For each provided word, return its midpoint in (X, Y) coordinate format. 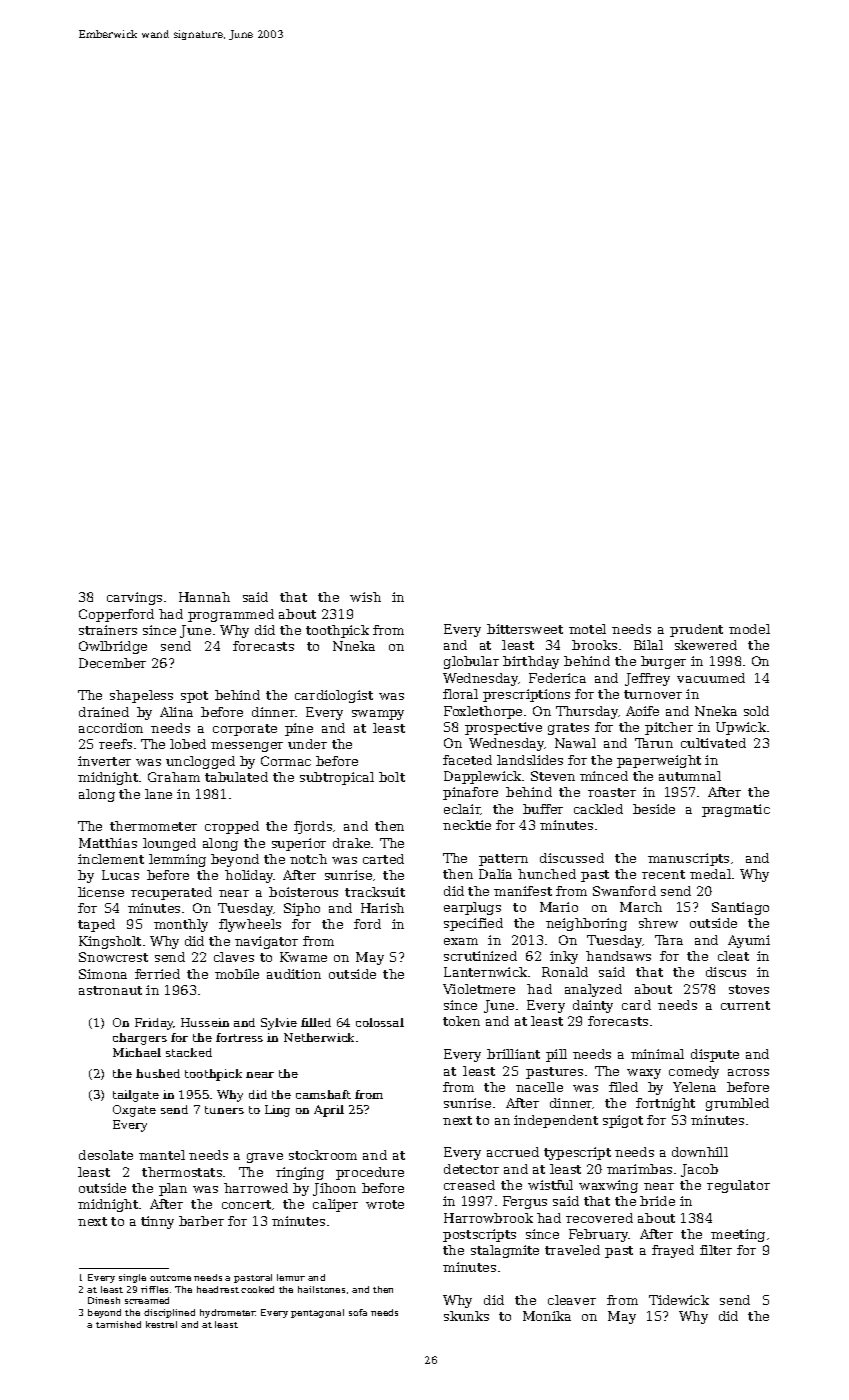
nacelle (539, 1087)
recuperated (171, 893)
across (748, 1072)
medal (710, 874)
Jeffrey (647, 679)
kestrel (161, 1324)
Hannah (204, 597)
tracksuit (375, 892)
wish (365, 597)
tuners (224, 1110)
